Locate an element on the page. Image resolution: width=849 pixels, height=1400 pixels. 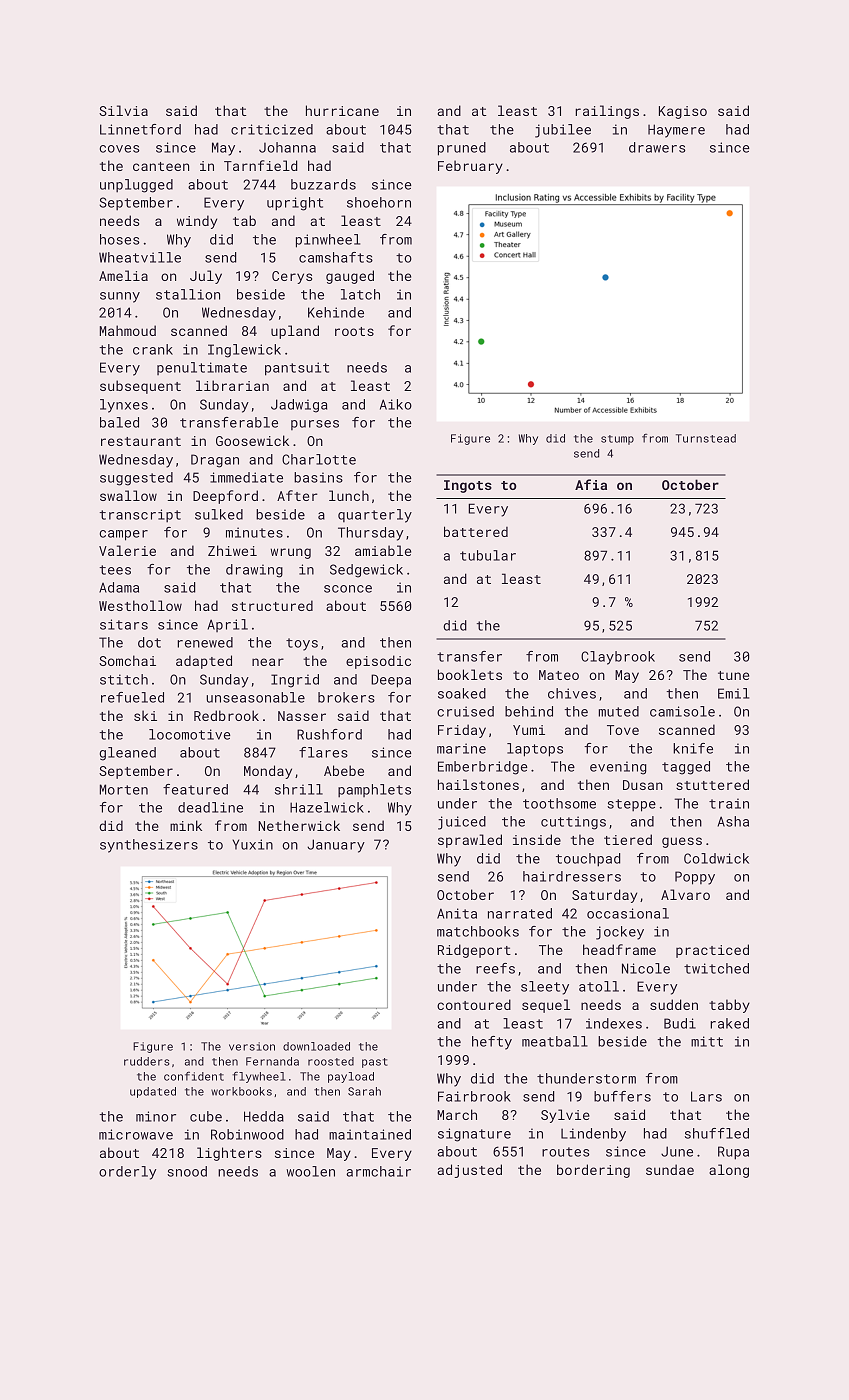
Claybrook is located at coordinates (618, 658).
